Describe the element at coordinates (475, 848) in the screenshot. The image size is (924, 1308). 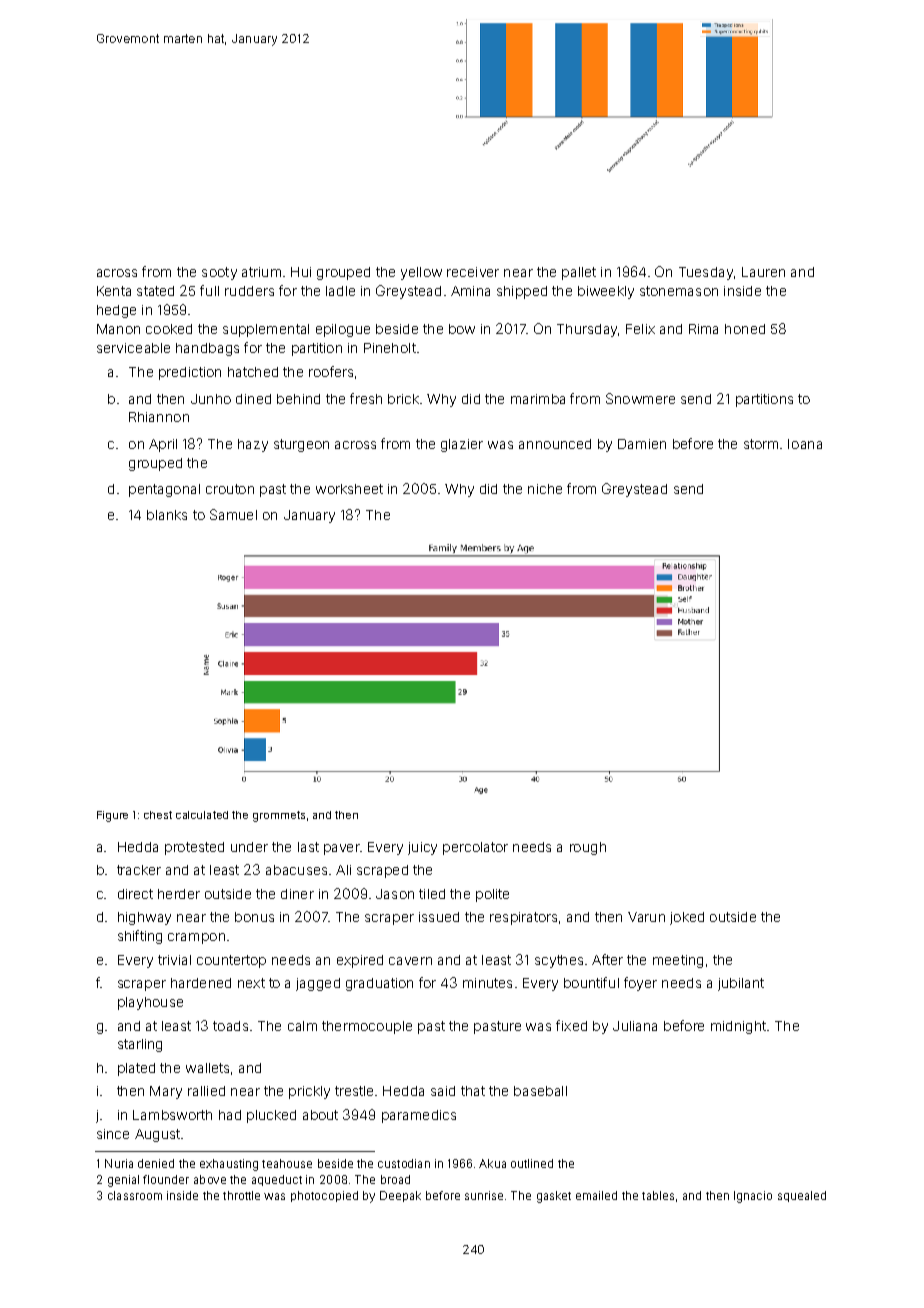
I see `percolator` at that location.
